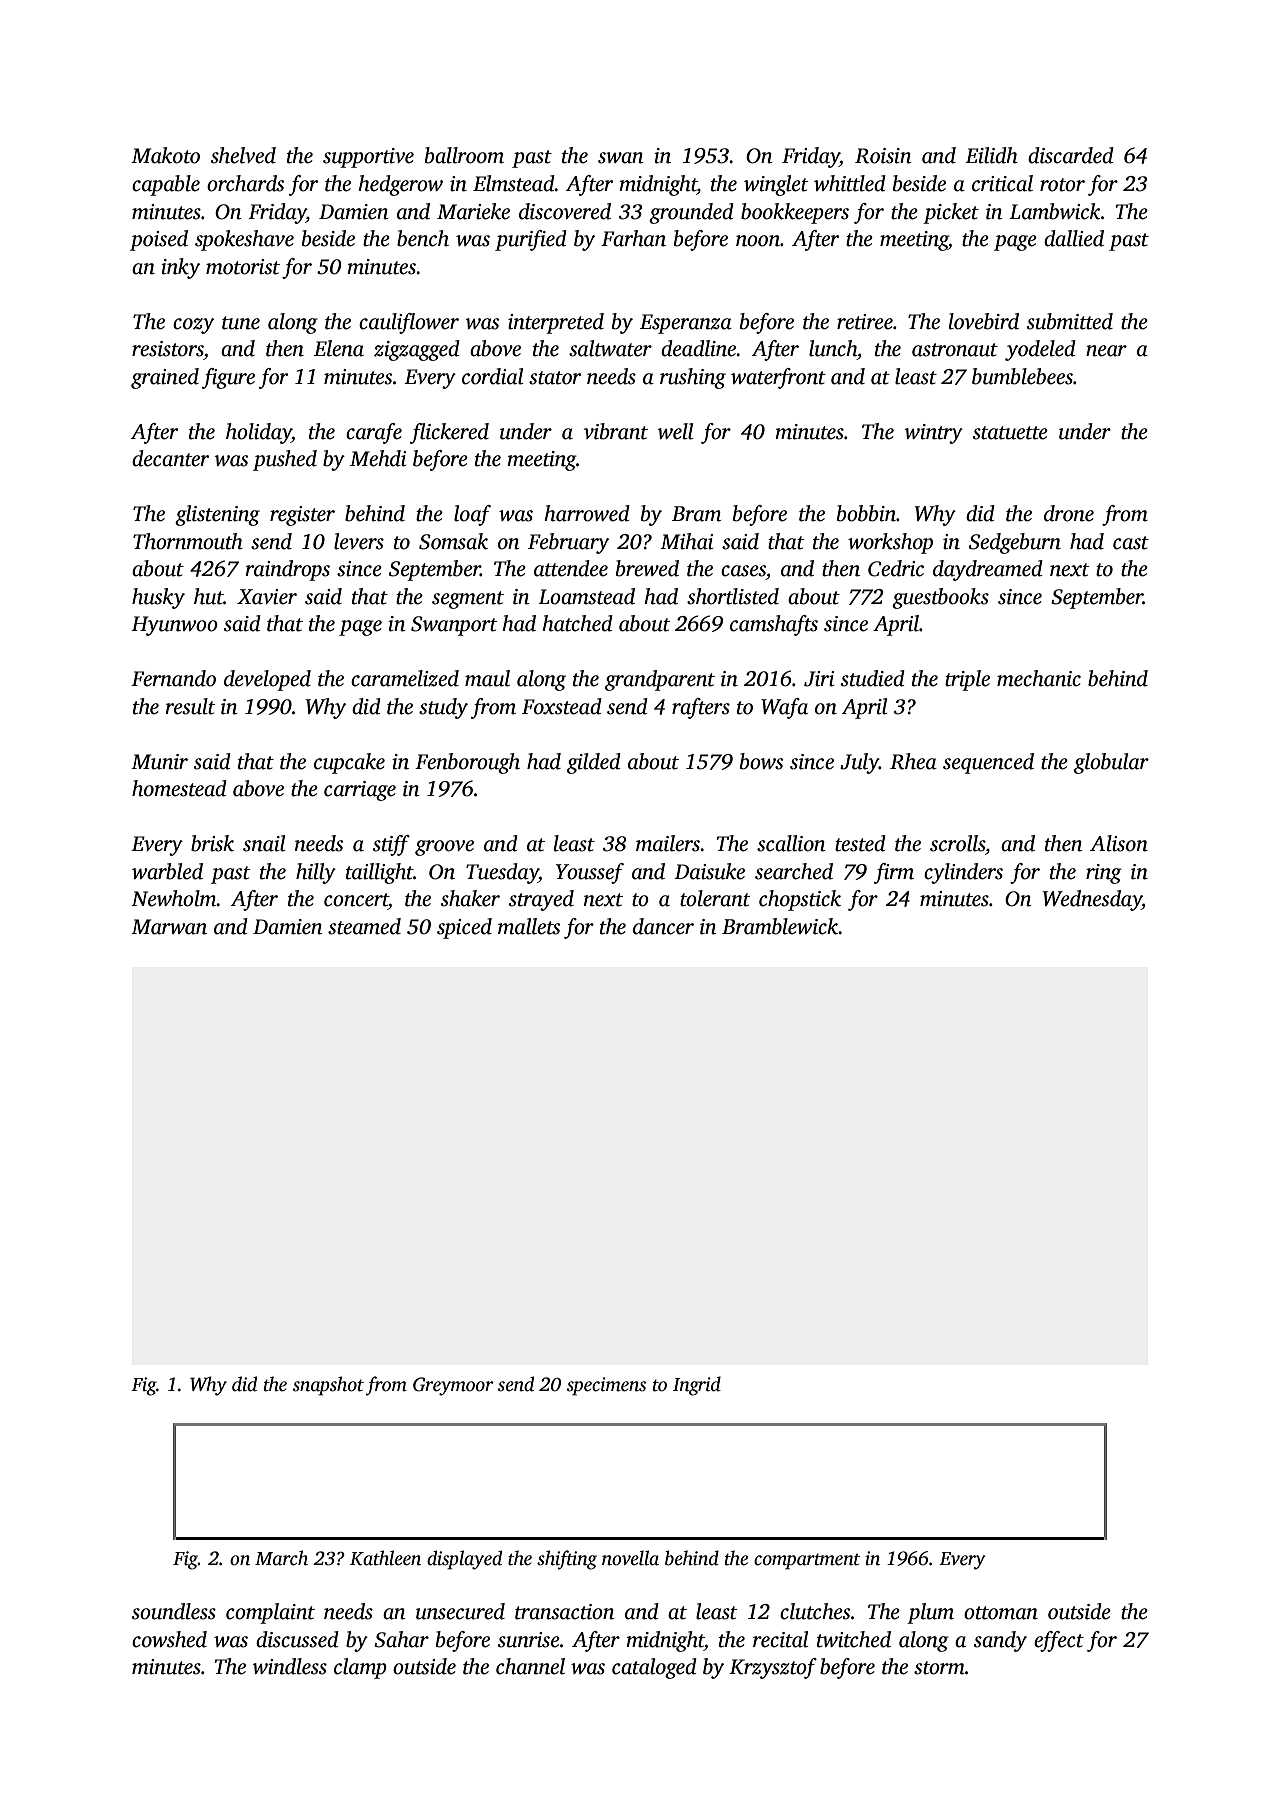 The width and height of the page is (1280, 1810). What do you see at coordinates (663, 926) in the page?
I see `dancer` at bounding box center [663, 926].
